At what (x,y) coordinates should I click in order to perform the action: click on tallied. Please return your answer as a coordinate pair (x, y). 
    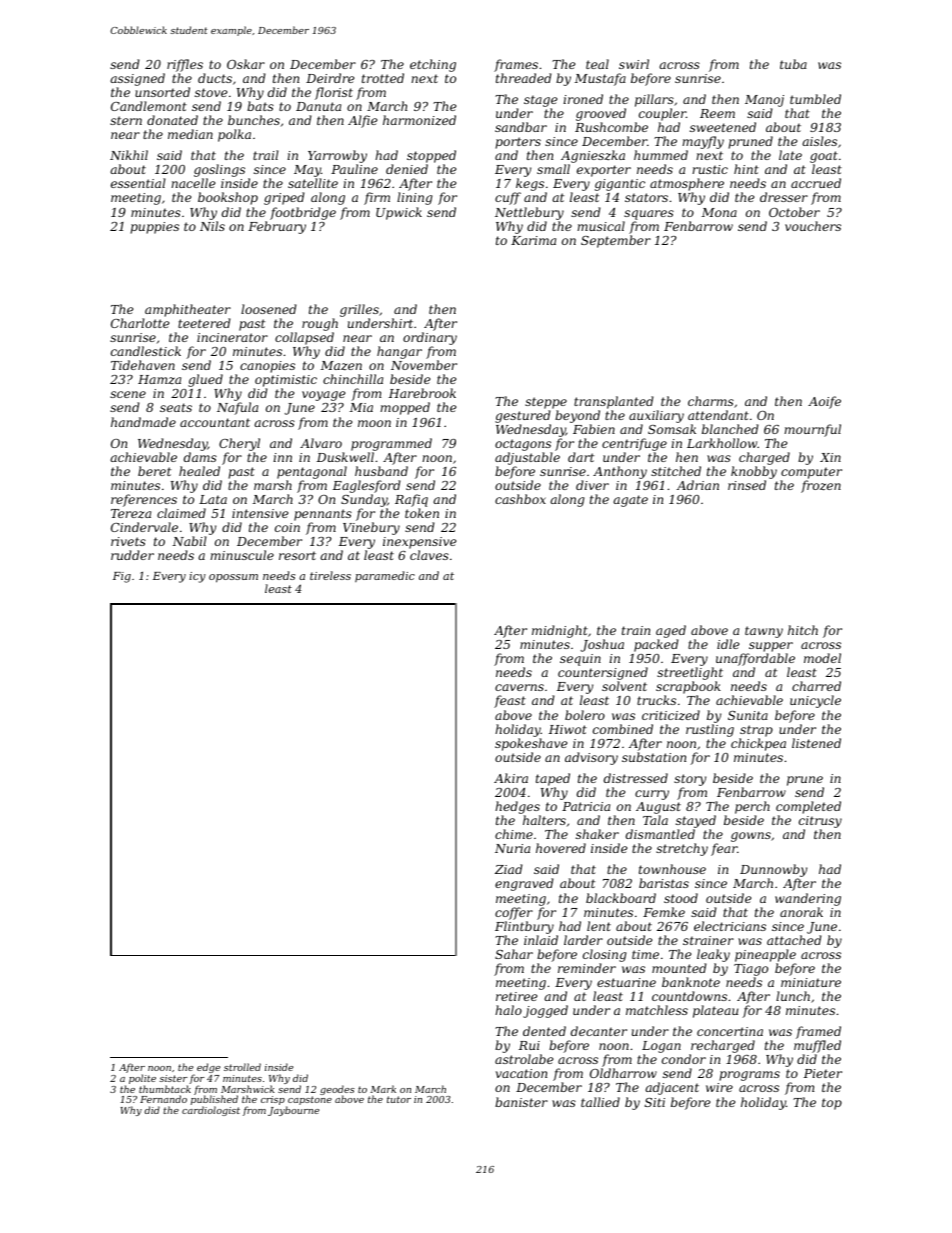
    Looking at the image, I should click on (600, 1102).
